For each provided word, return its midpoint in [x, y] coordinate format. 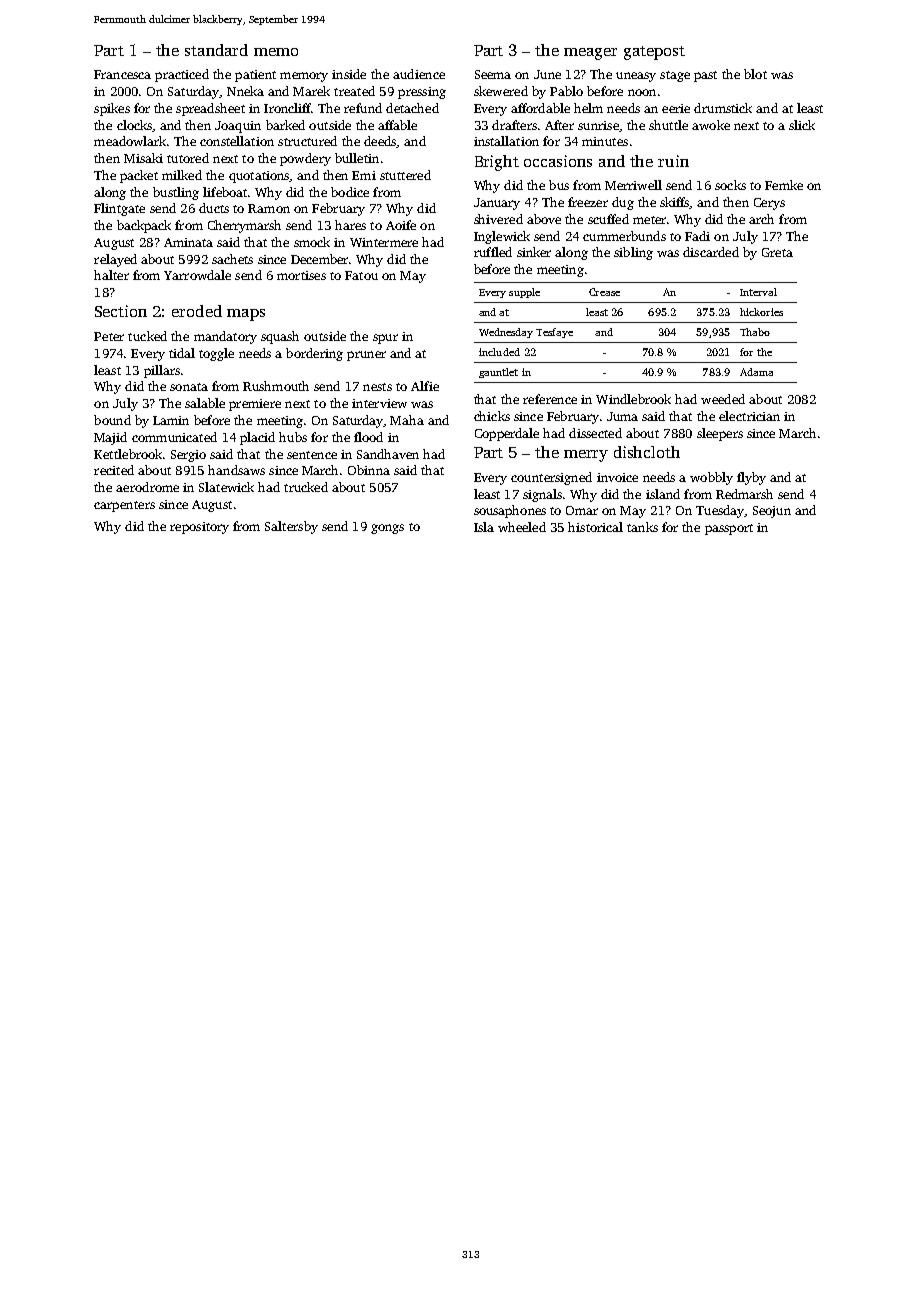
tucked [147, 336]
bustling [176, 193]
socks [730, 185]
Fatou [361, 275]
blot [755, 74]
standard [216, 50]
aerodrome [147, 487]
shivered [498, 219]
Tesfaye [554, 333]
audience [419, 74]
